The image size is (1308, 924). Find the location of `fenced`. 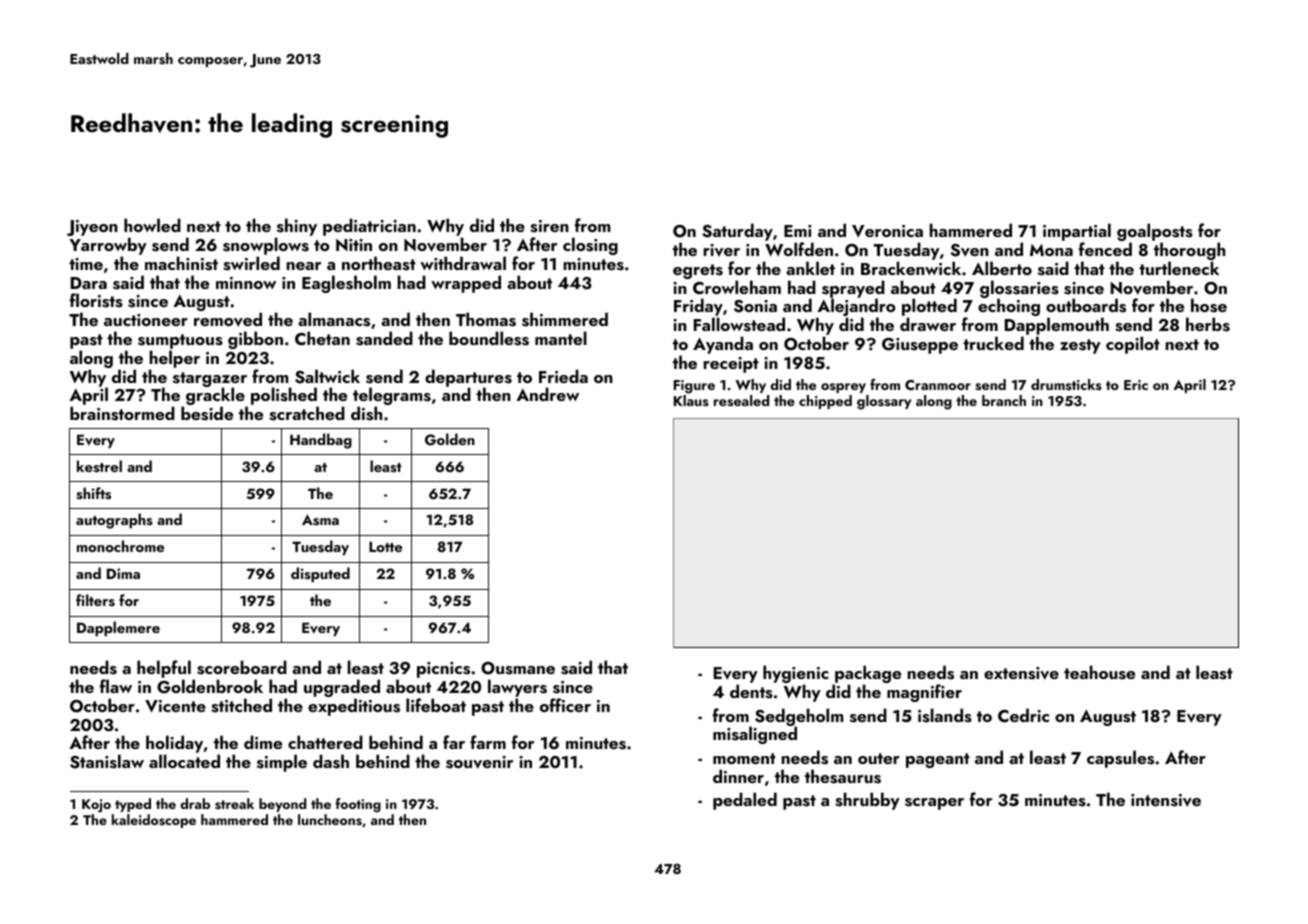

fenced is located at coordinates (1105, 249).
